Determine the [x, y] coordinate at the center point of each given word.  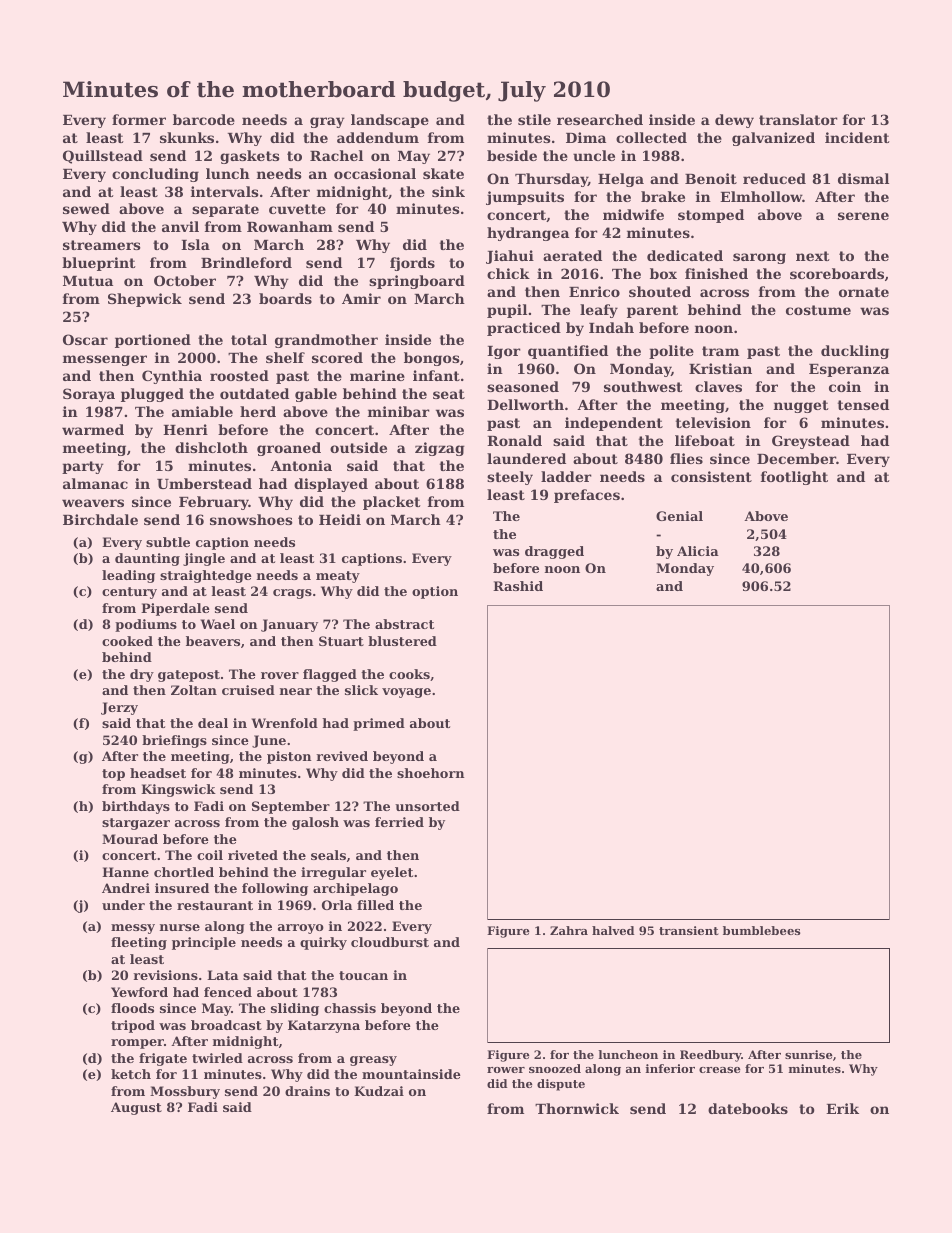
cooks [409, 674]
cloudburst [390, 942]
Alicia [698, 551]
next [813, 256]
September [291, 807]
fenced [228, 992]
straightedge [206, 576]
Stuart [341, 641]
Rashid [518, 586]
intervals [225, 191]
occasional [375, 173]
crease [720, 1070]
